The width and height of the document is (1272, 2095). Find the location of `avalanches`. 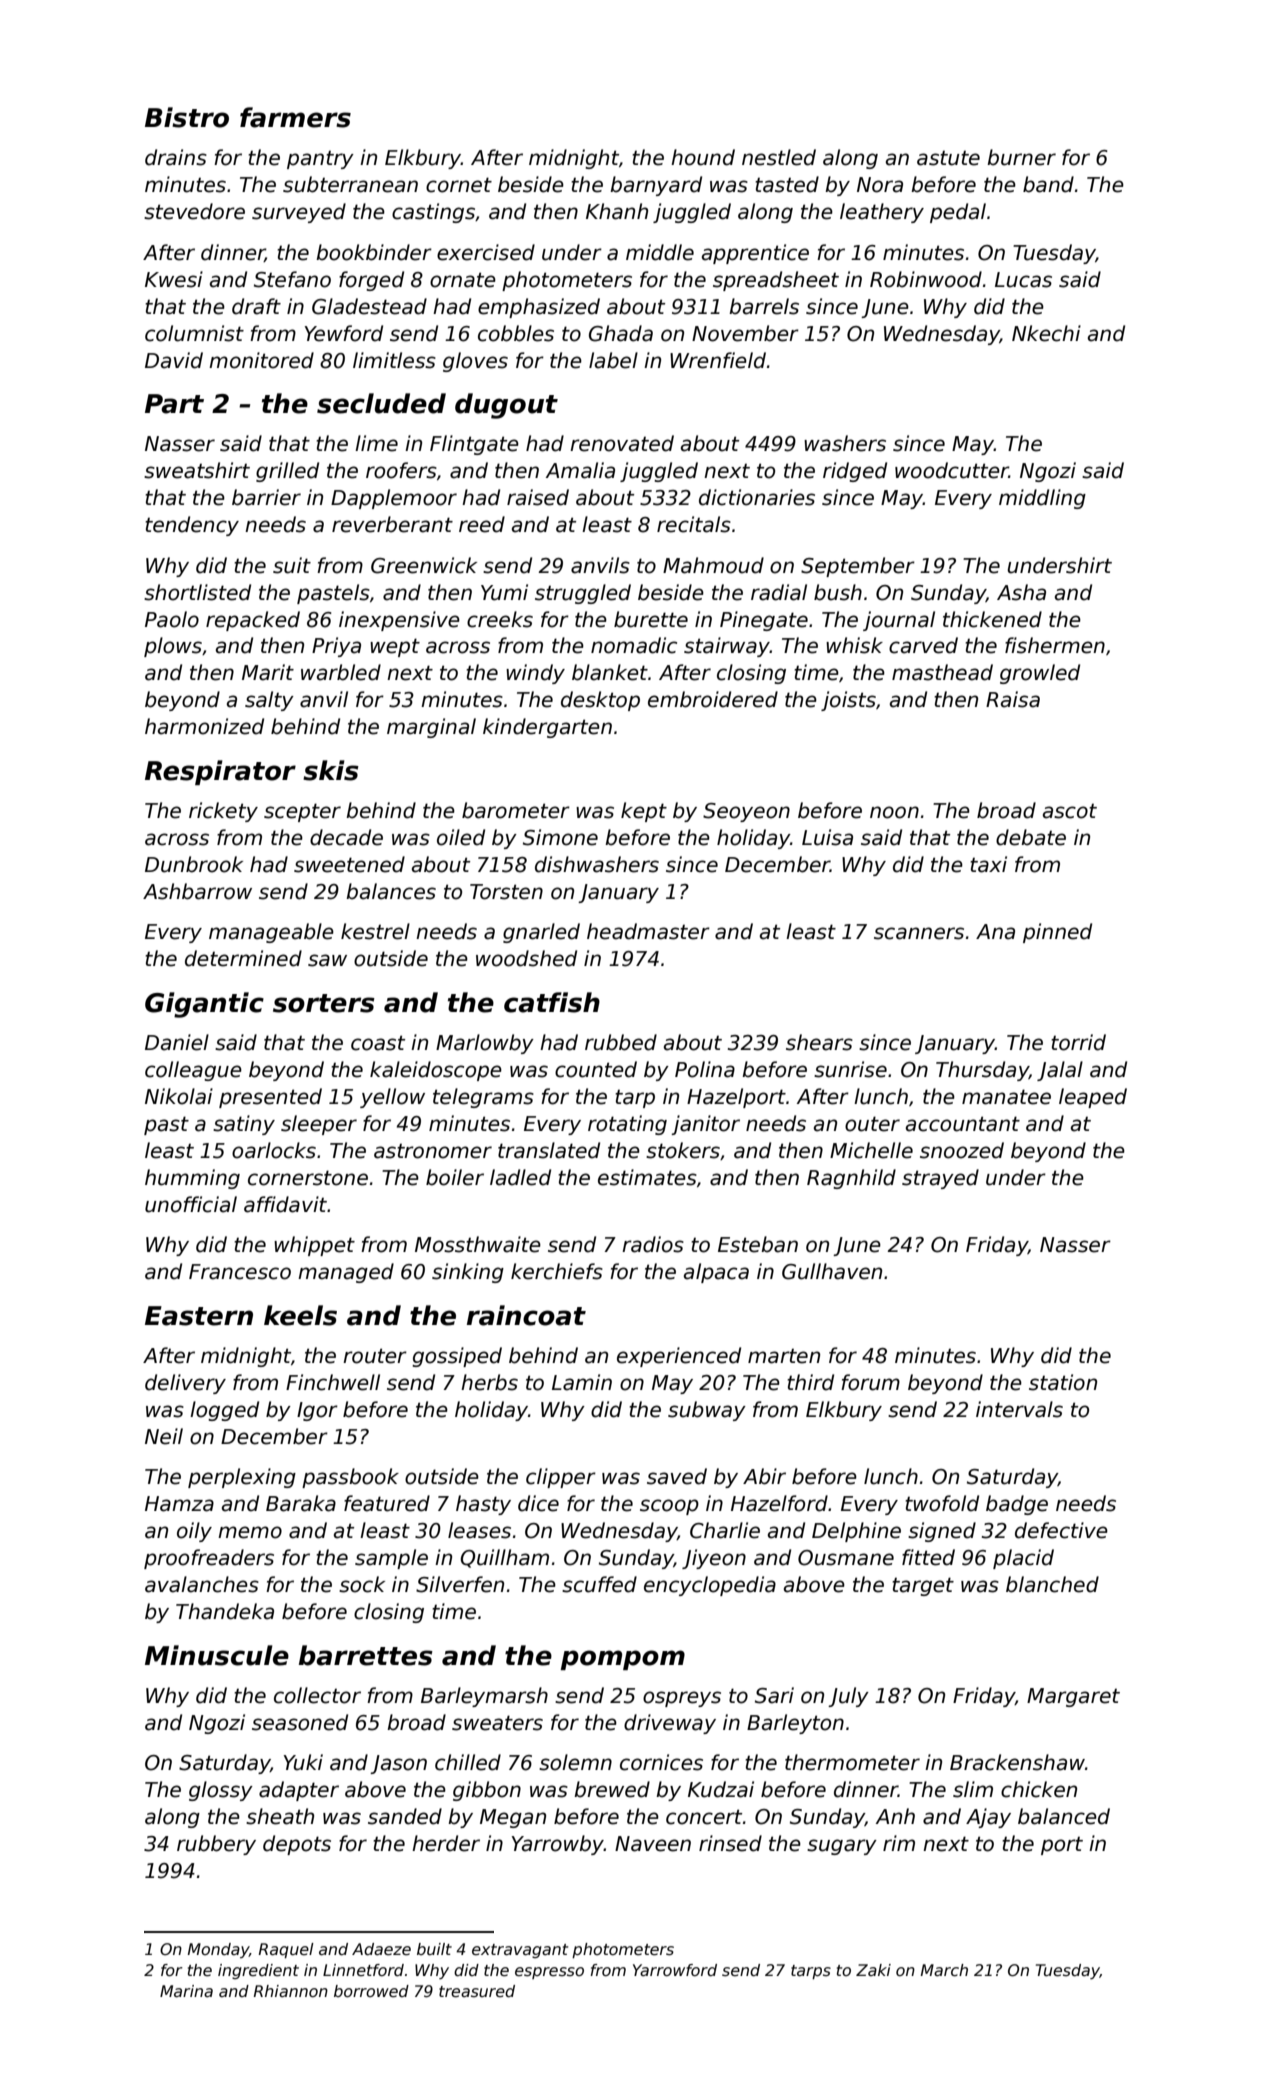

avalanches is located at coordinates (202, 1584).
